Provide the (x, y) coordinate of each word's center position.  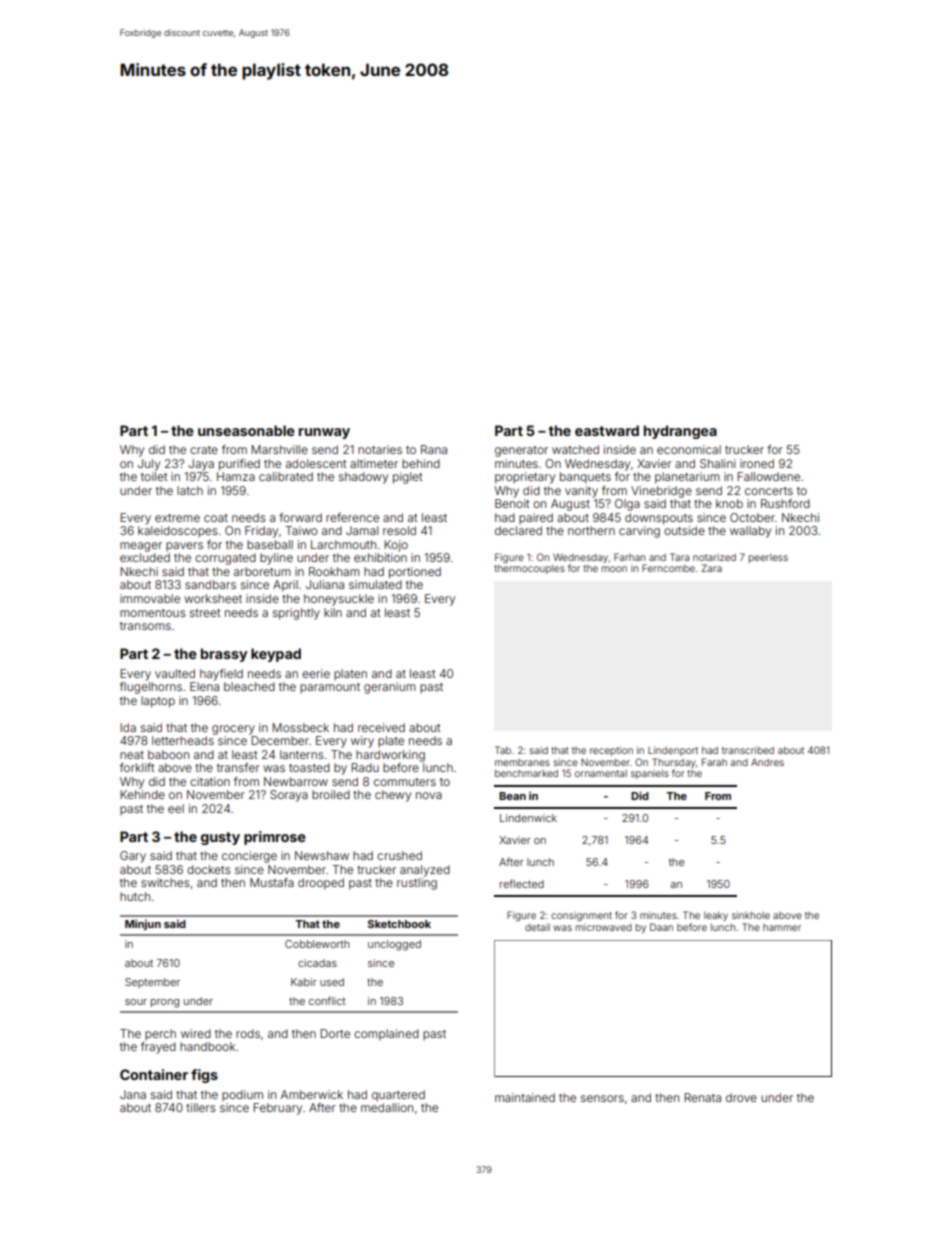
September (152, 983)
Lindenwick (528, 818)
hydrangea (680, 432)
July (149, 465)
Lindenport (673, 751)
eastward (607, 430)
